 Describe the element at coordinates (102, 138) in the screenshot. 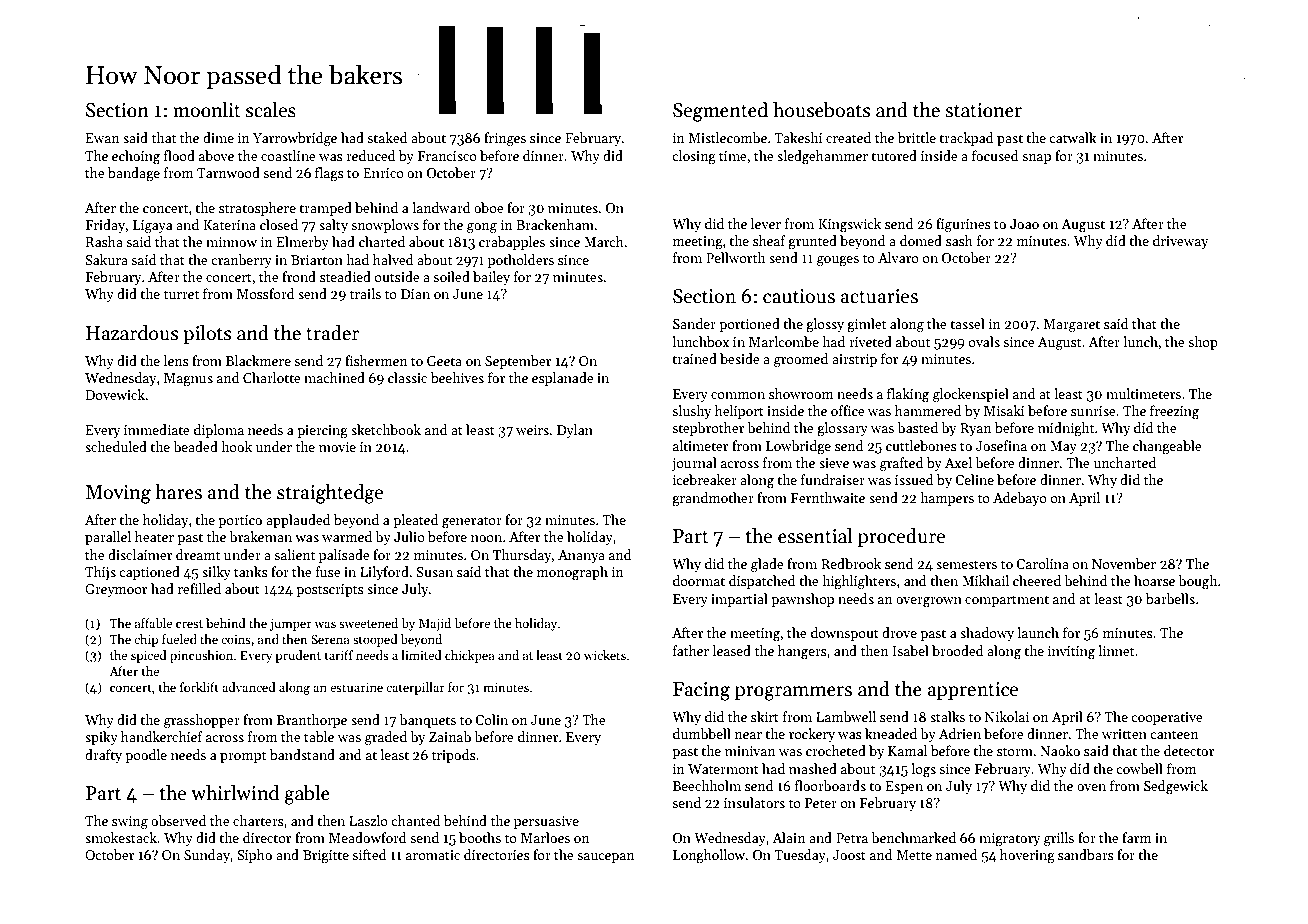

I see `Ewan` at that location.
